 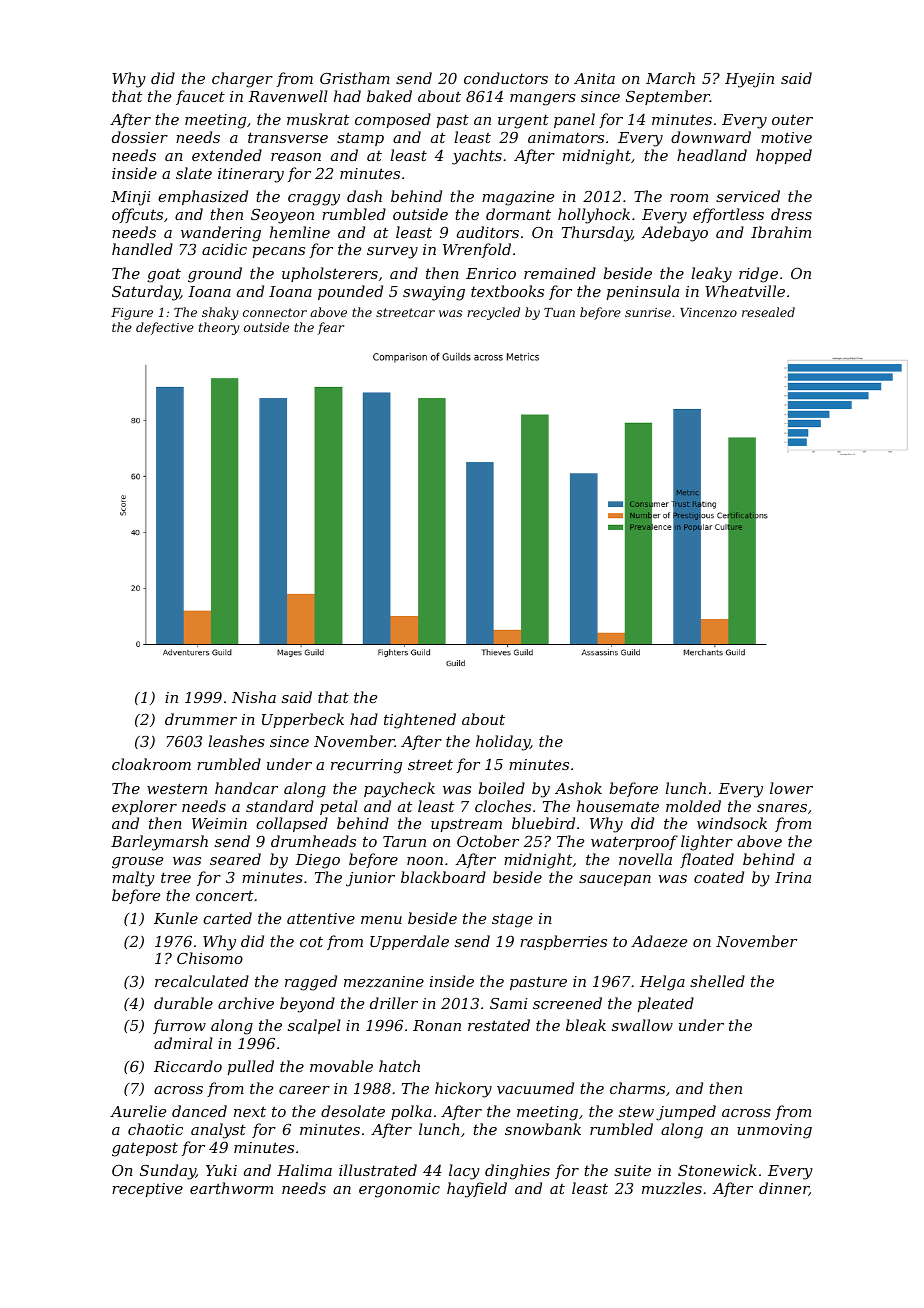 I want to click on next, so click(x=250, y=1111).
